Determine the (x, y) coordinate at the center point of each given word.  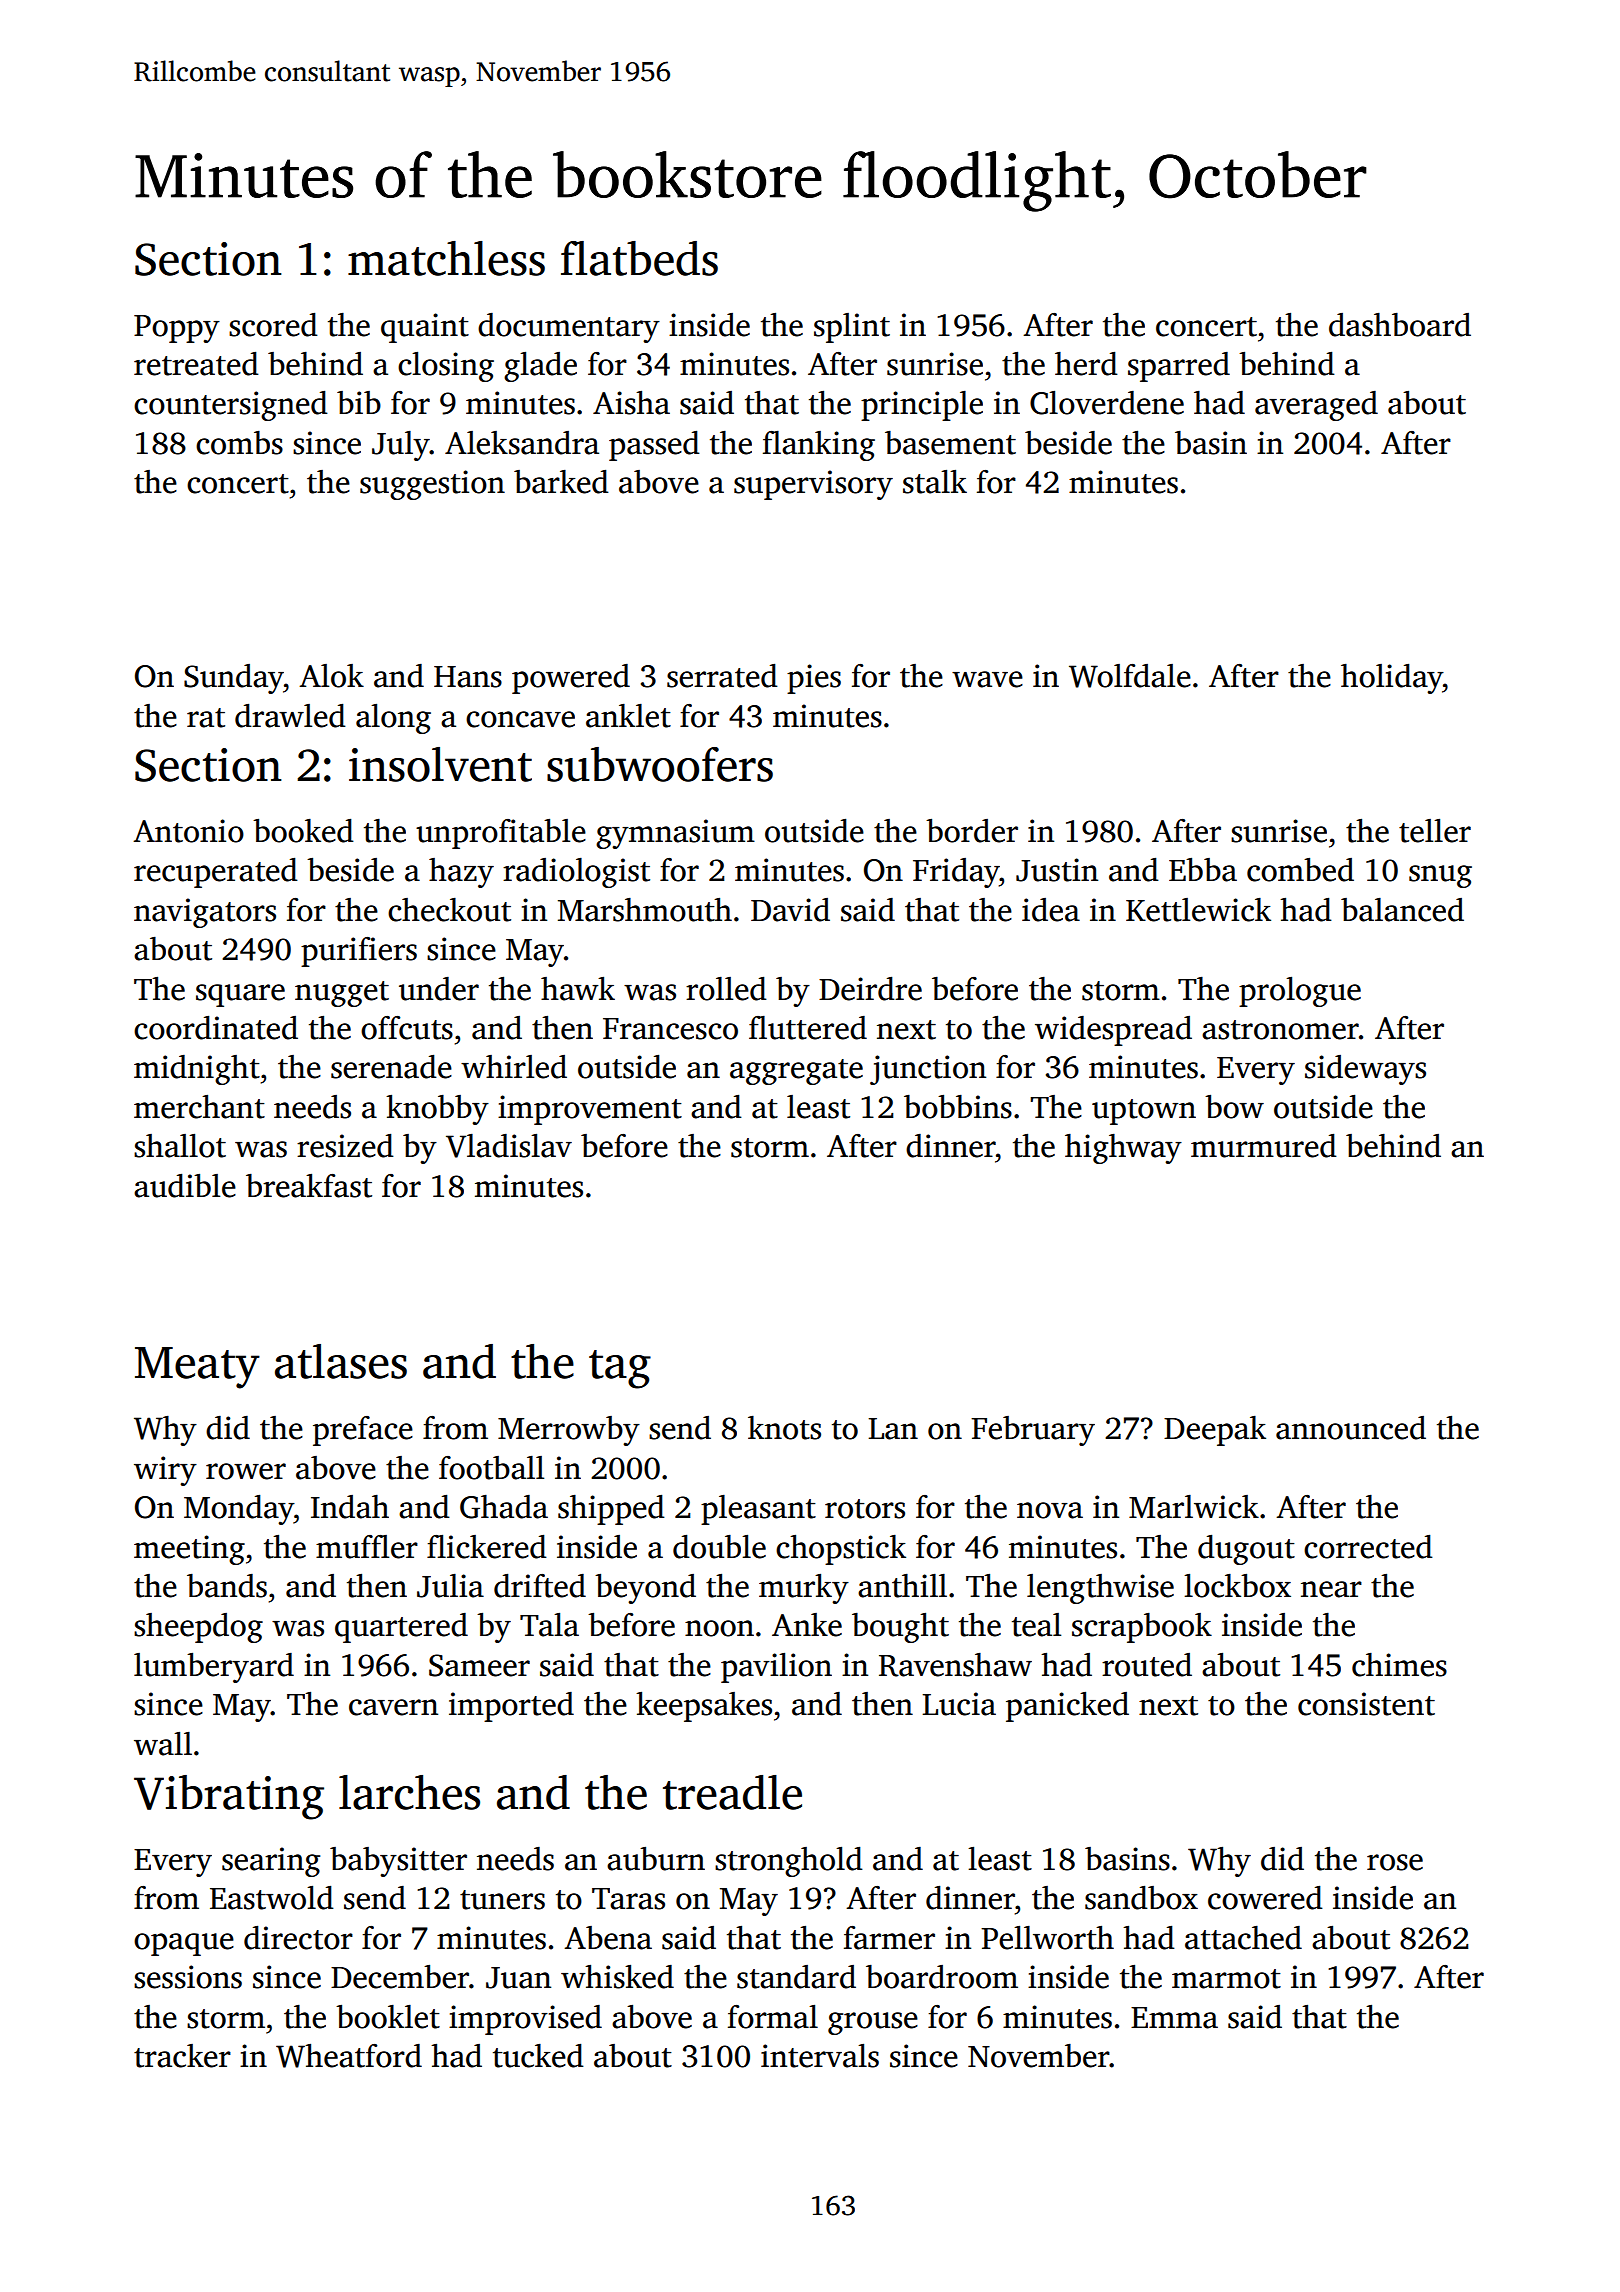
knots (784, 1428)
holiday (1392, 679)
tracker (182, 2056)
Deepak (1215, 1431)
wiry (165, 1471)
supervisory (813, 485)
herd (1086, 364)
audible (185, 1186)
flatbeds (639, 258)
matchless (446, 258)
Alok (331, 676)
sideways (1365, 1070)
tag (620, 1369)
